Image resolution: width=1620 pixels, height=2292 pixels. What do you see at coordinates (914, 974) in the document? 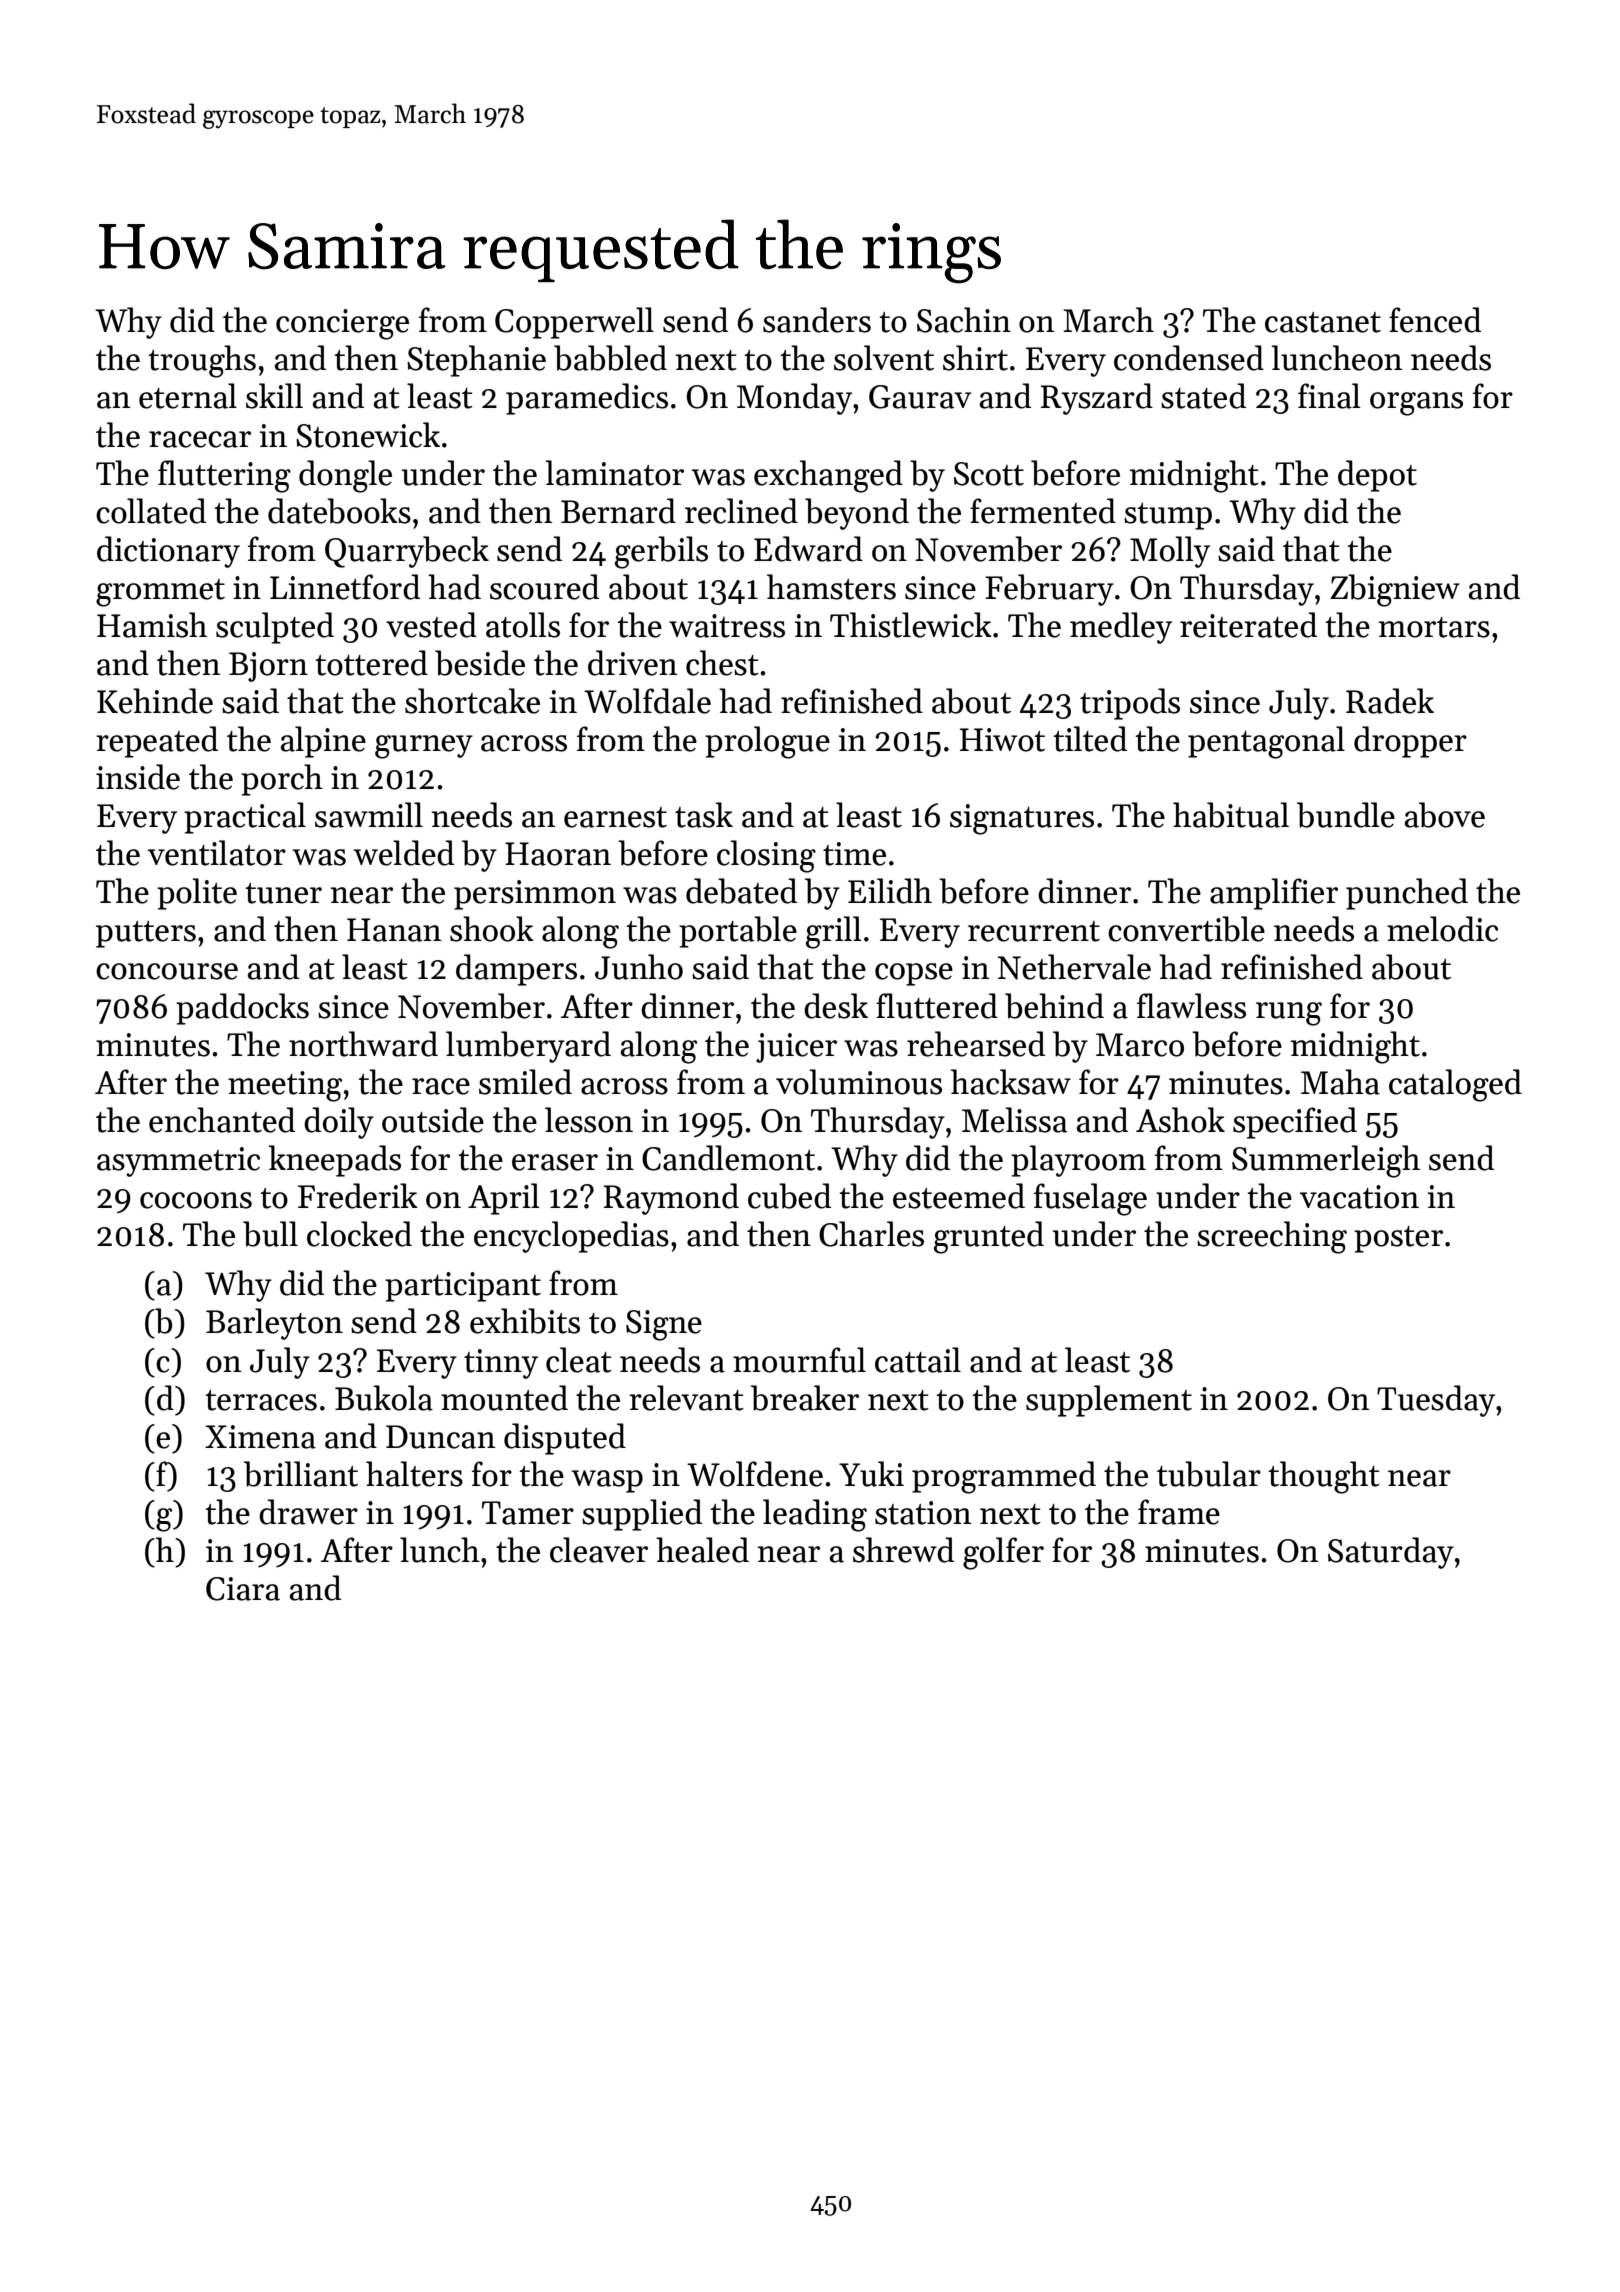
I see `copse` at bounding box center [914, 974].
